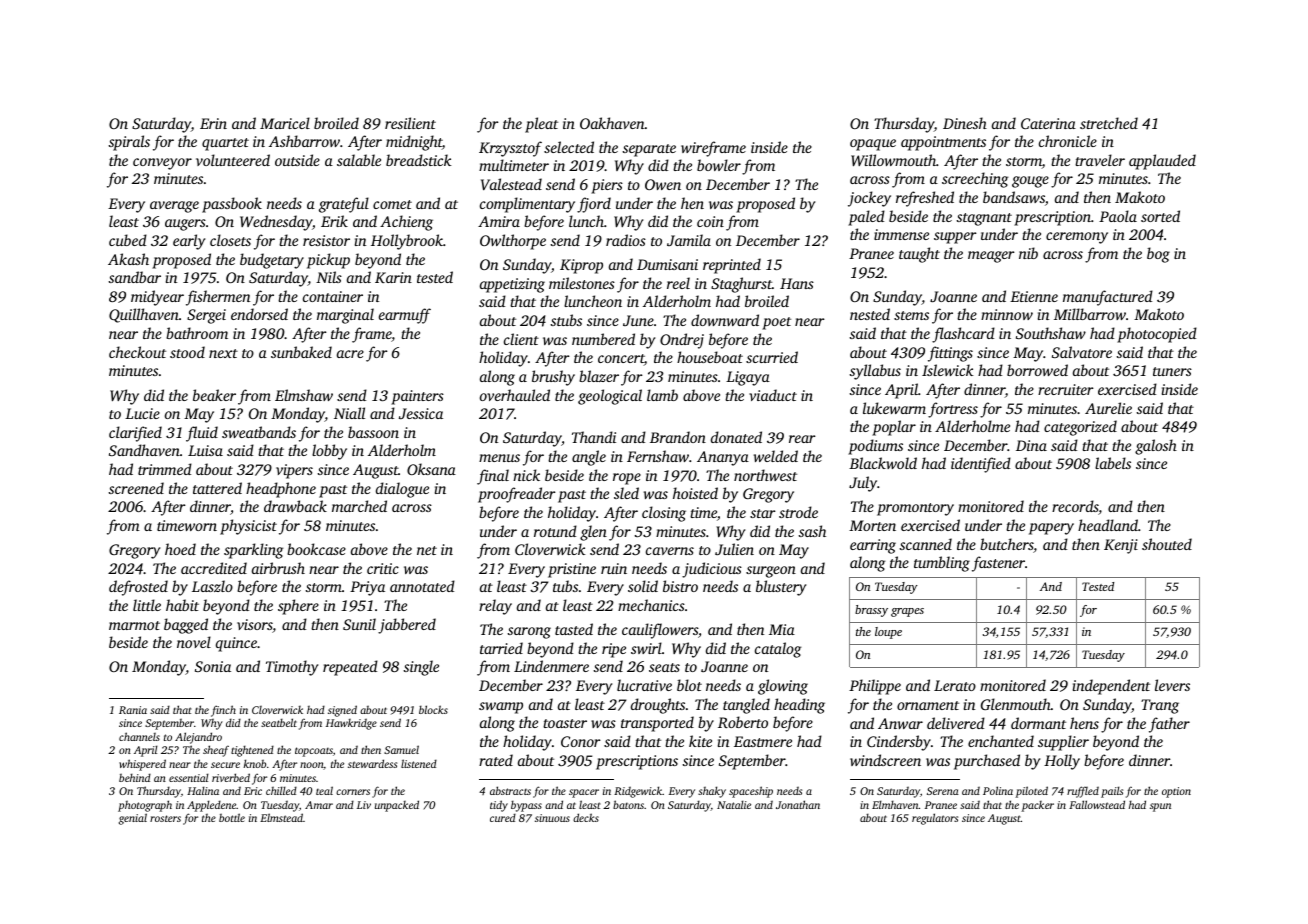 Image resolution: width=1308 pixels, height=924 pixels. I want to click on budgetary, so click(272, 261).
